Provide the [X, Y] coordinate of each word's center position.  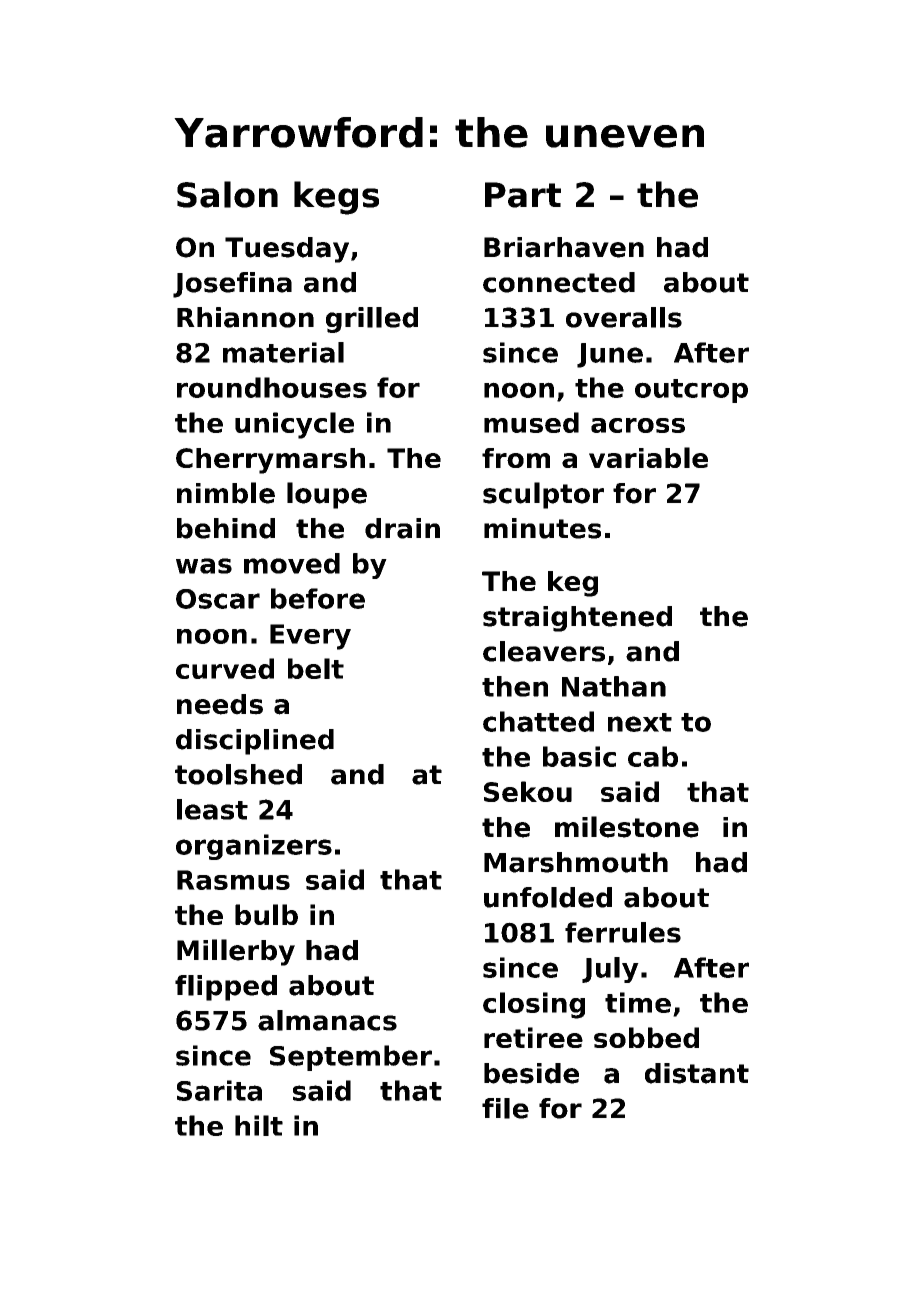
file [505, 1108]
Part [523, 195]
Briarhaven [564, 247]
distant [697, 1073]
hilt [259, 1125]
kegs [336, 198]
